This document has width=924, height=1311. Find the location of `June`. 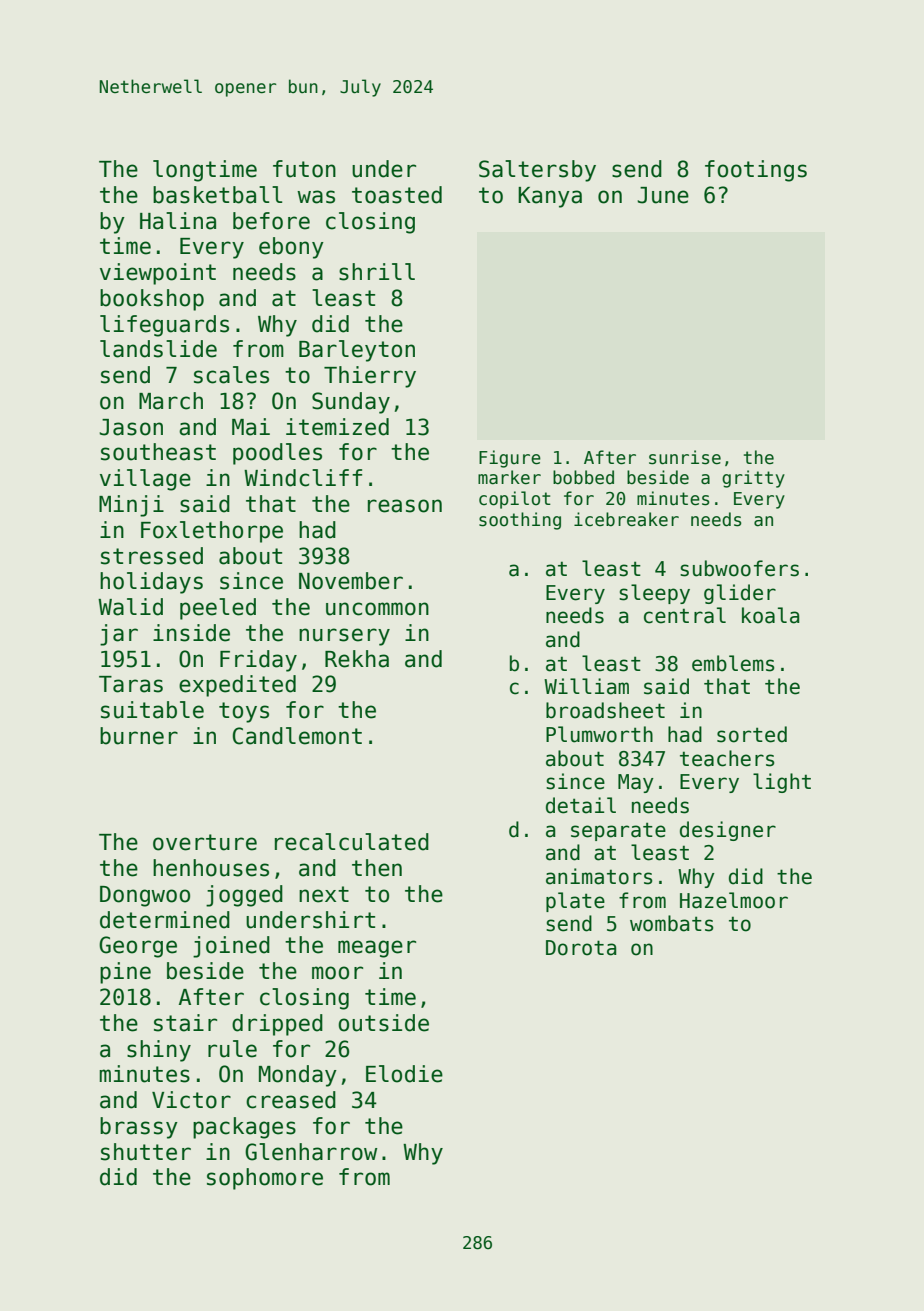

June is located at coordinates (663, 195).
